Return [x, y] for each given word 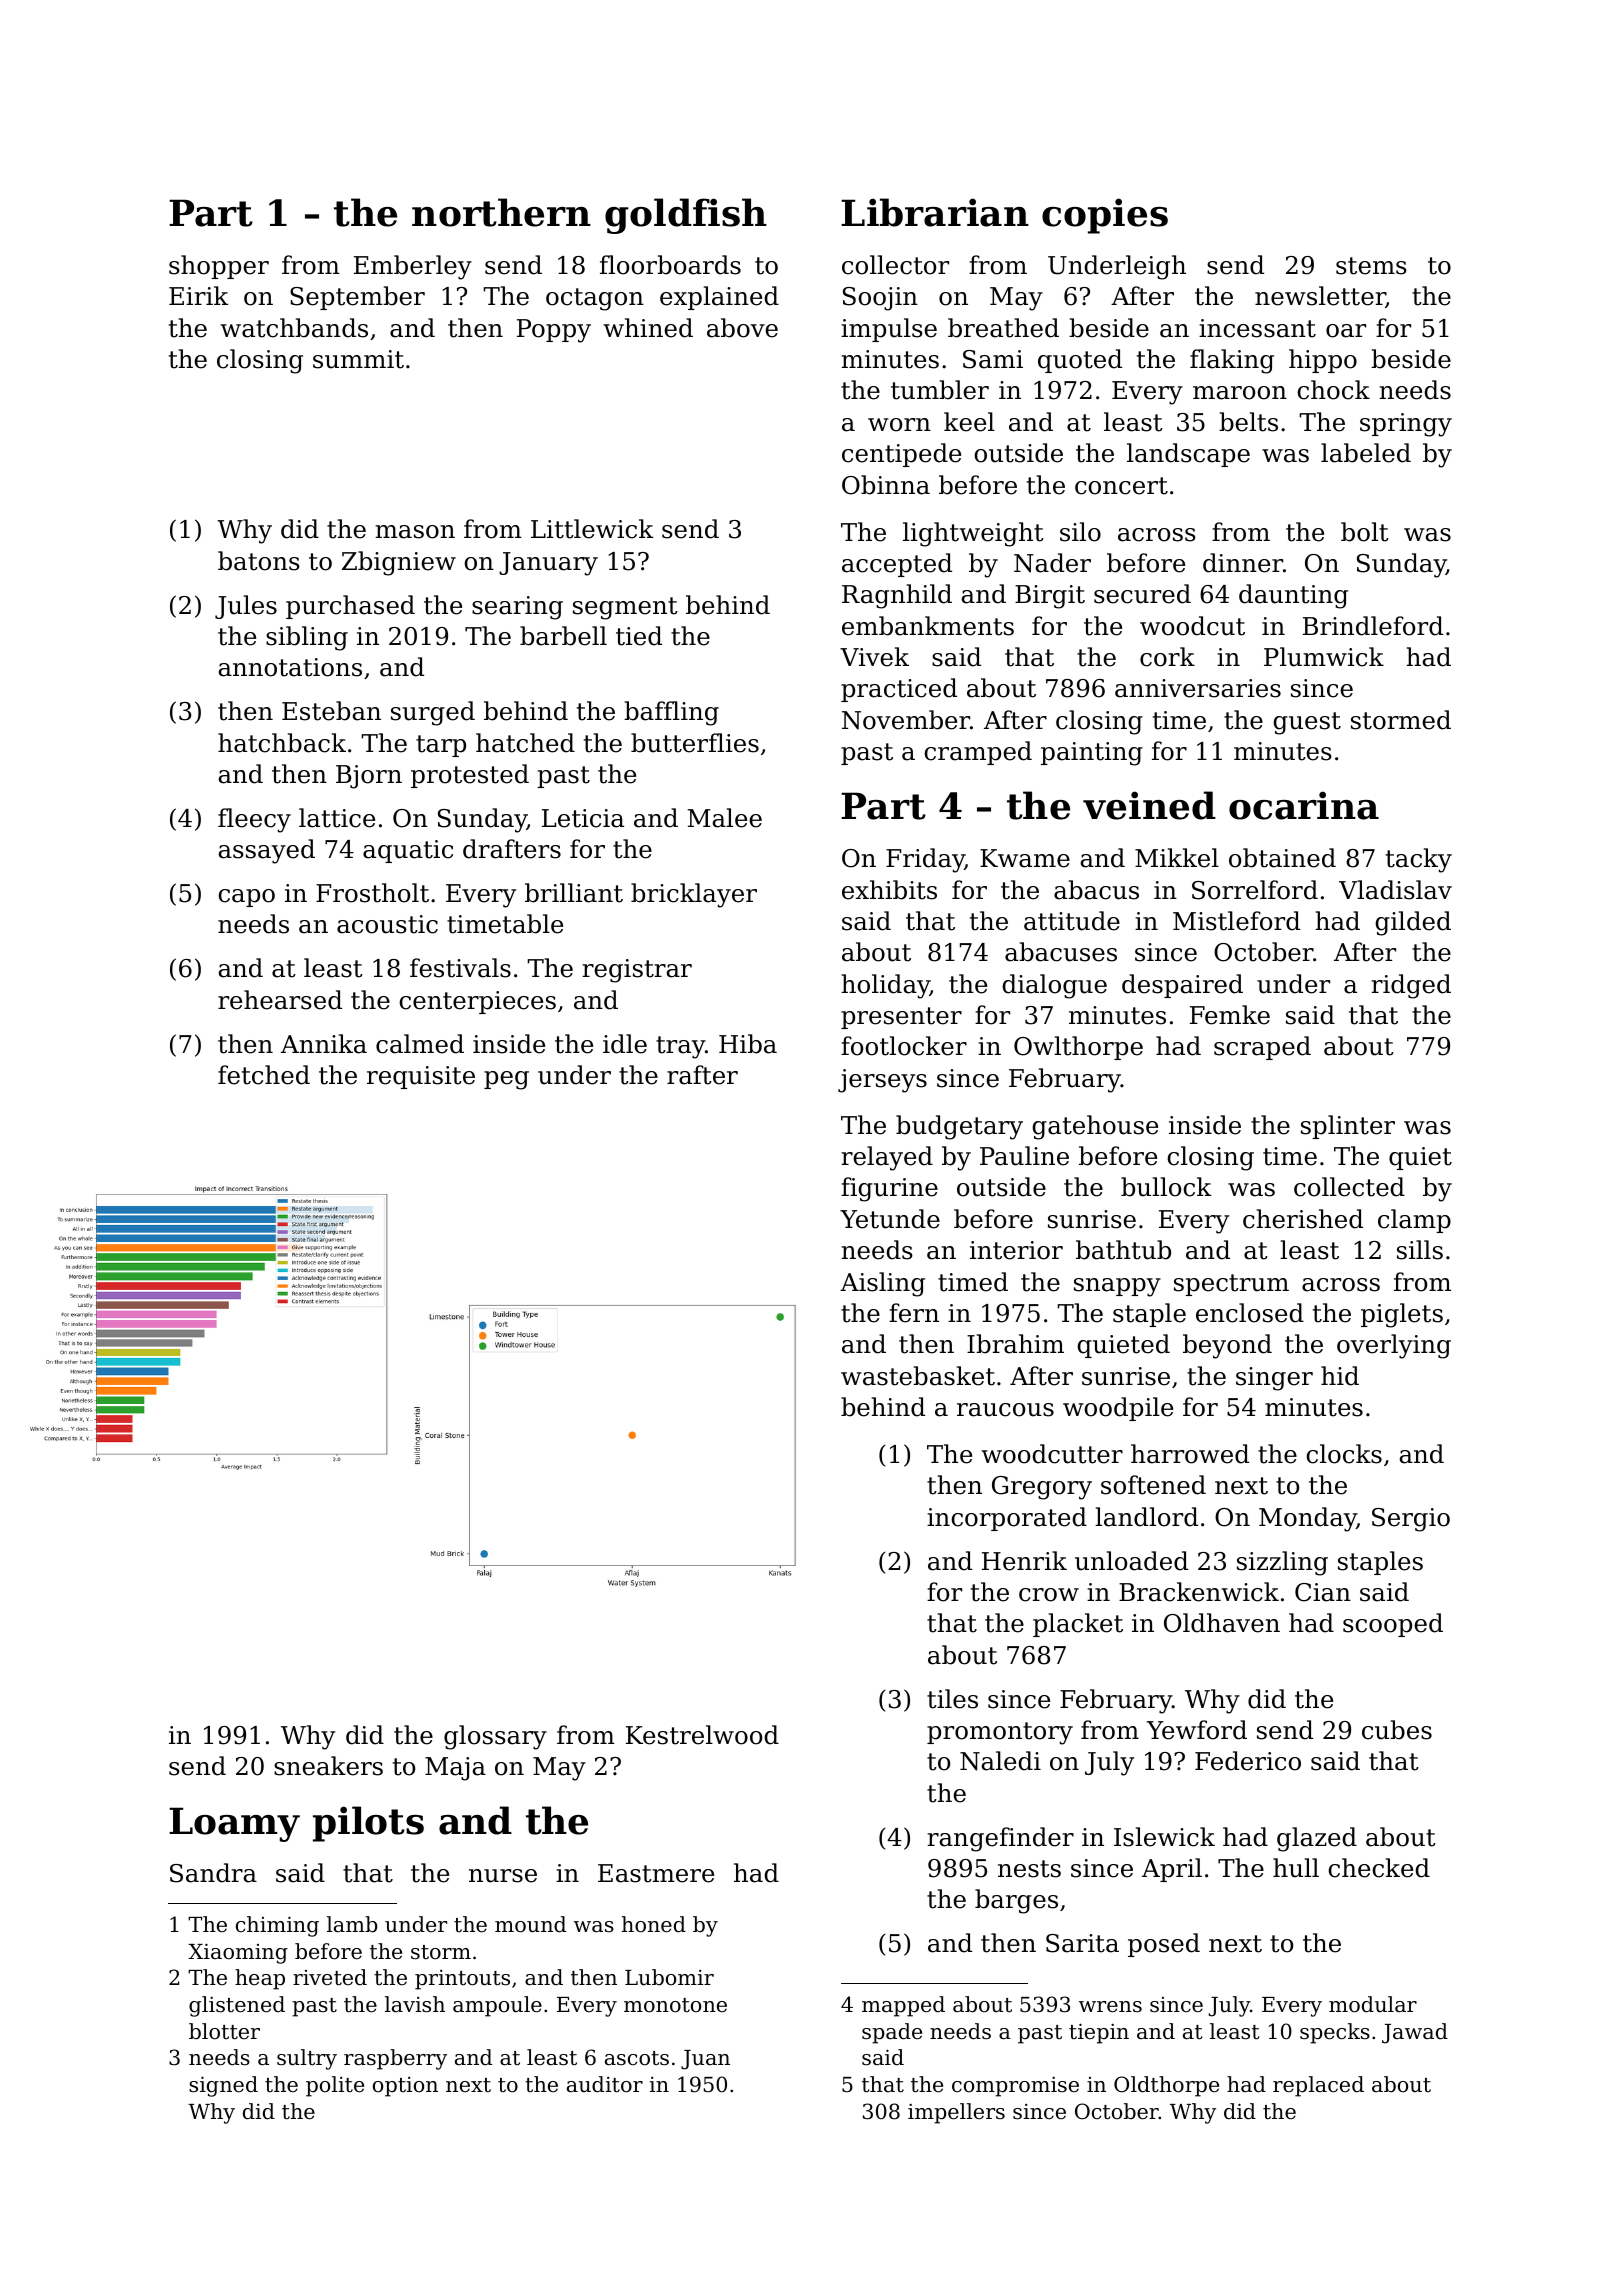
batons [259, 561]
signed [223, 2086]
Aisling [882, 1284]
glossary [495, 1737]
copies [1105, 216]
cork [1167, 657]
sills [1420, 1250]
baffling [671, 713]
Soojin [880, 299]
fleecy [254, 820]
